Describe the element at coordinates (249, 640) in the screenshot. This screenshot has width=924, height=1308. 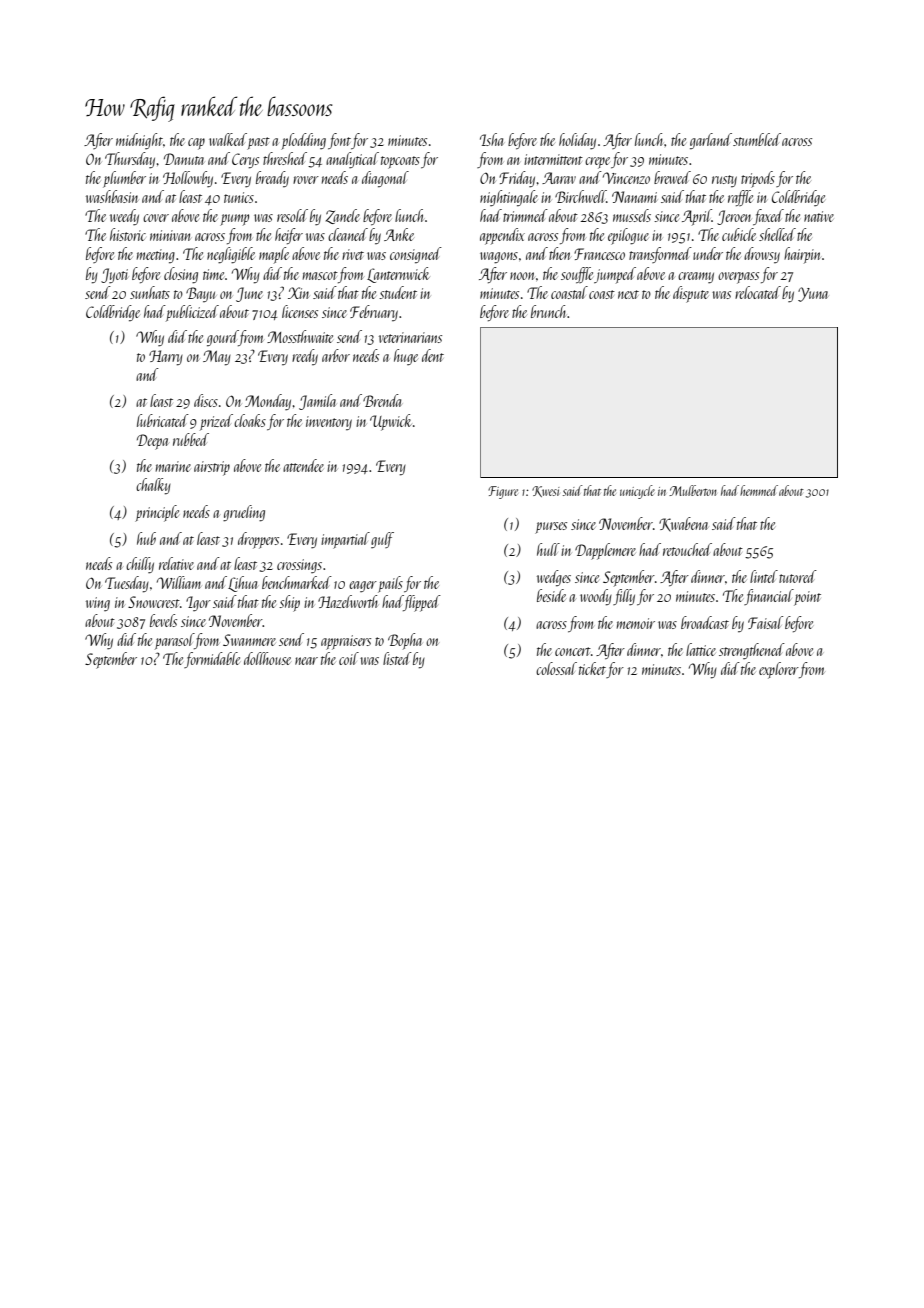
I see `Swanmere` at that location.
